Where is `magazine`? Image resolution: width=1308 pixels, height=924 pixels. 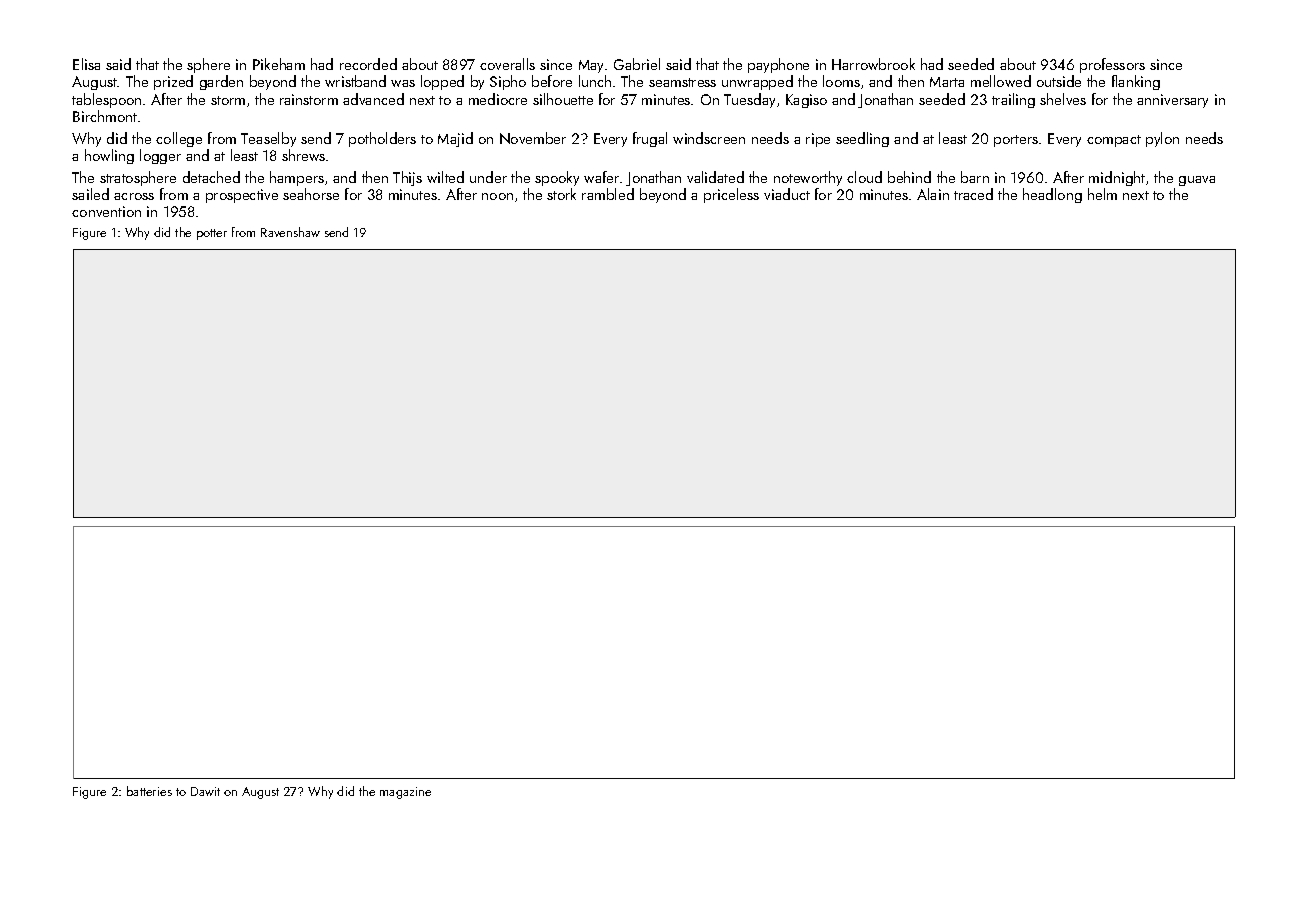 magazine is located at coordinates (405, 793).
